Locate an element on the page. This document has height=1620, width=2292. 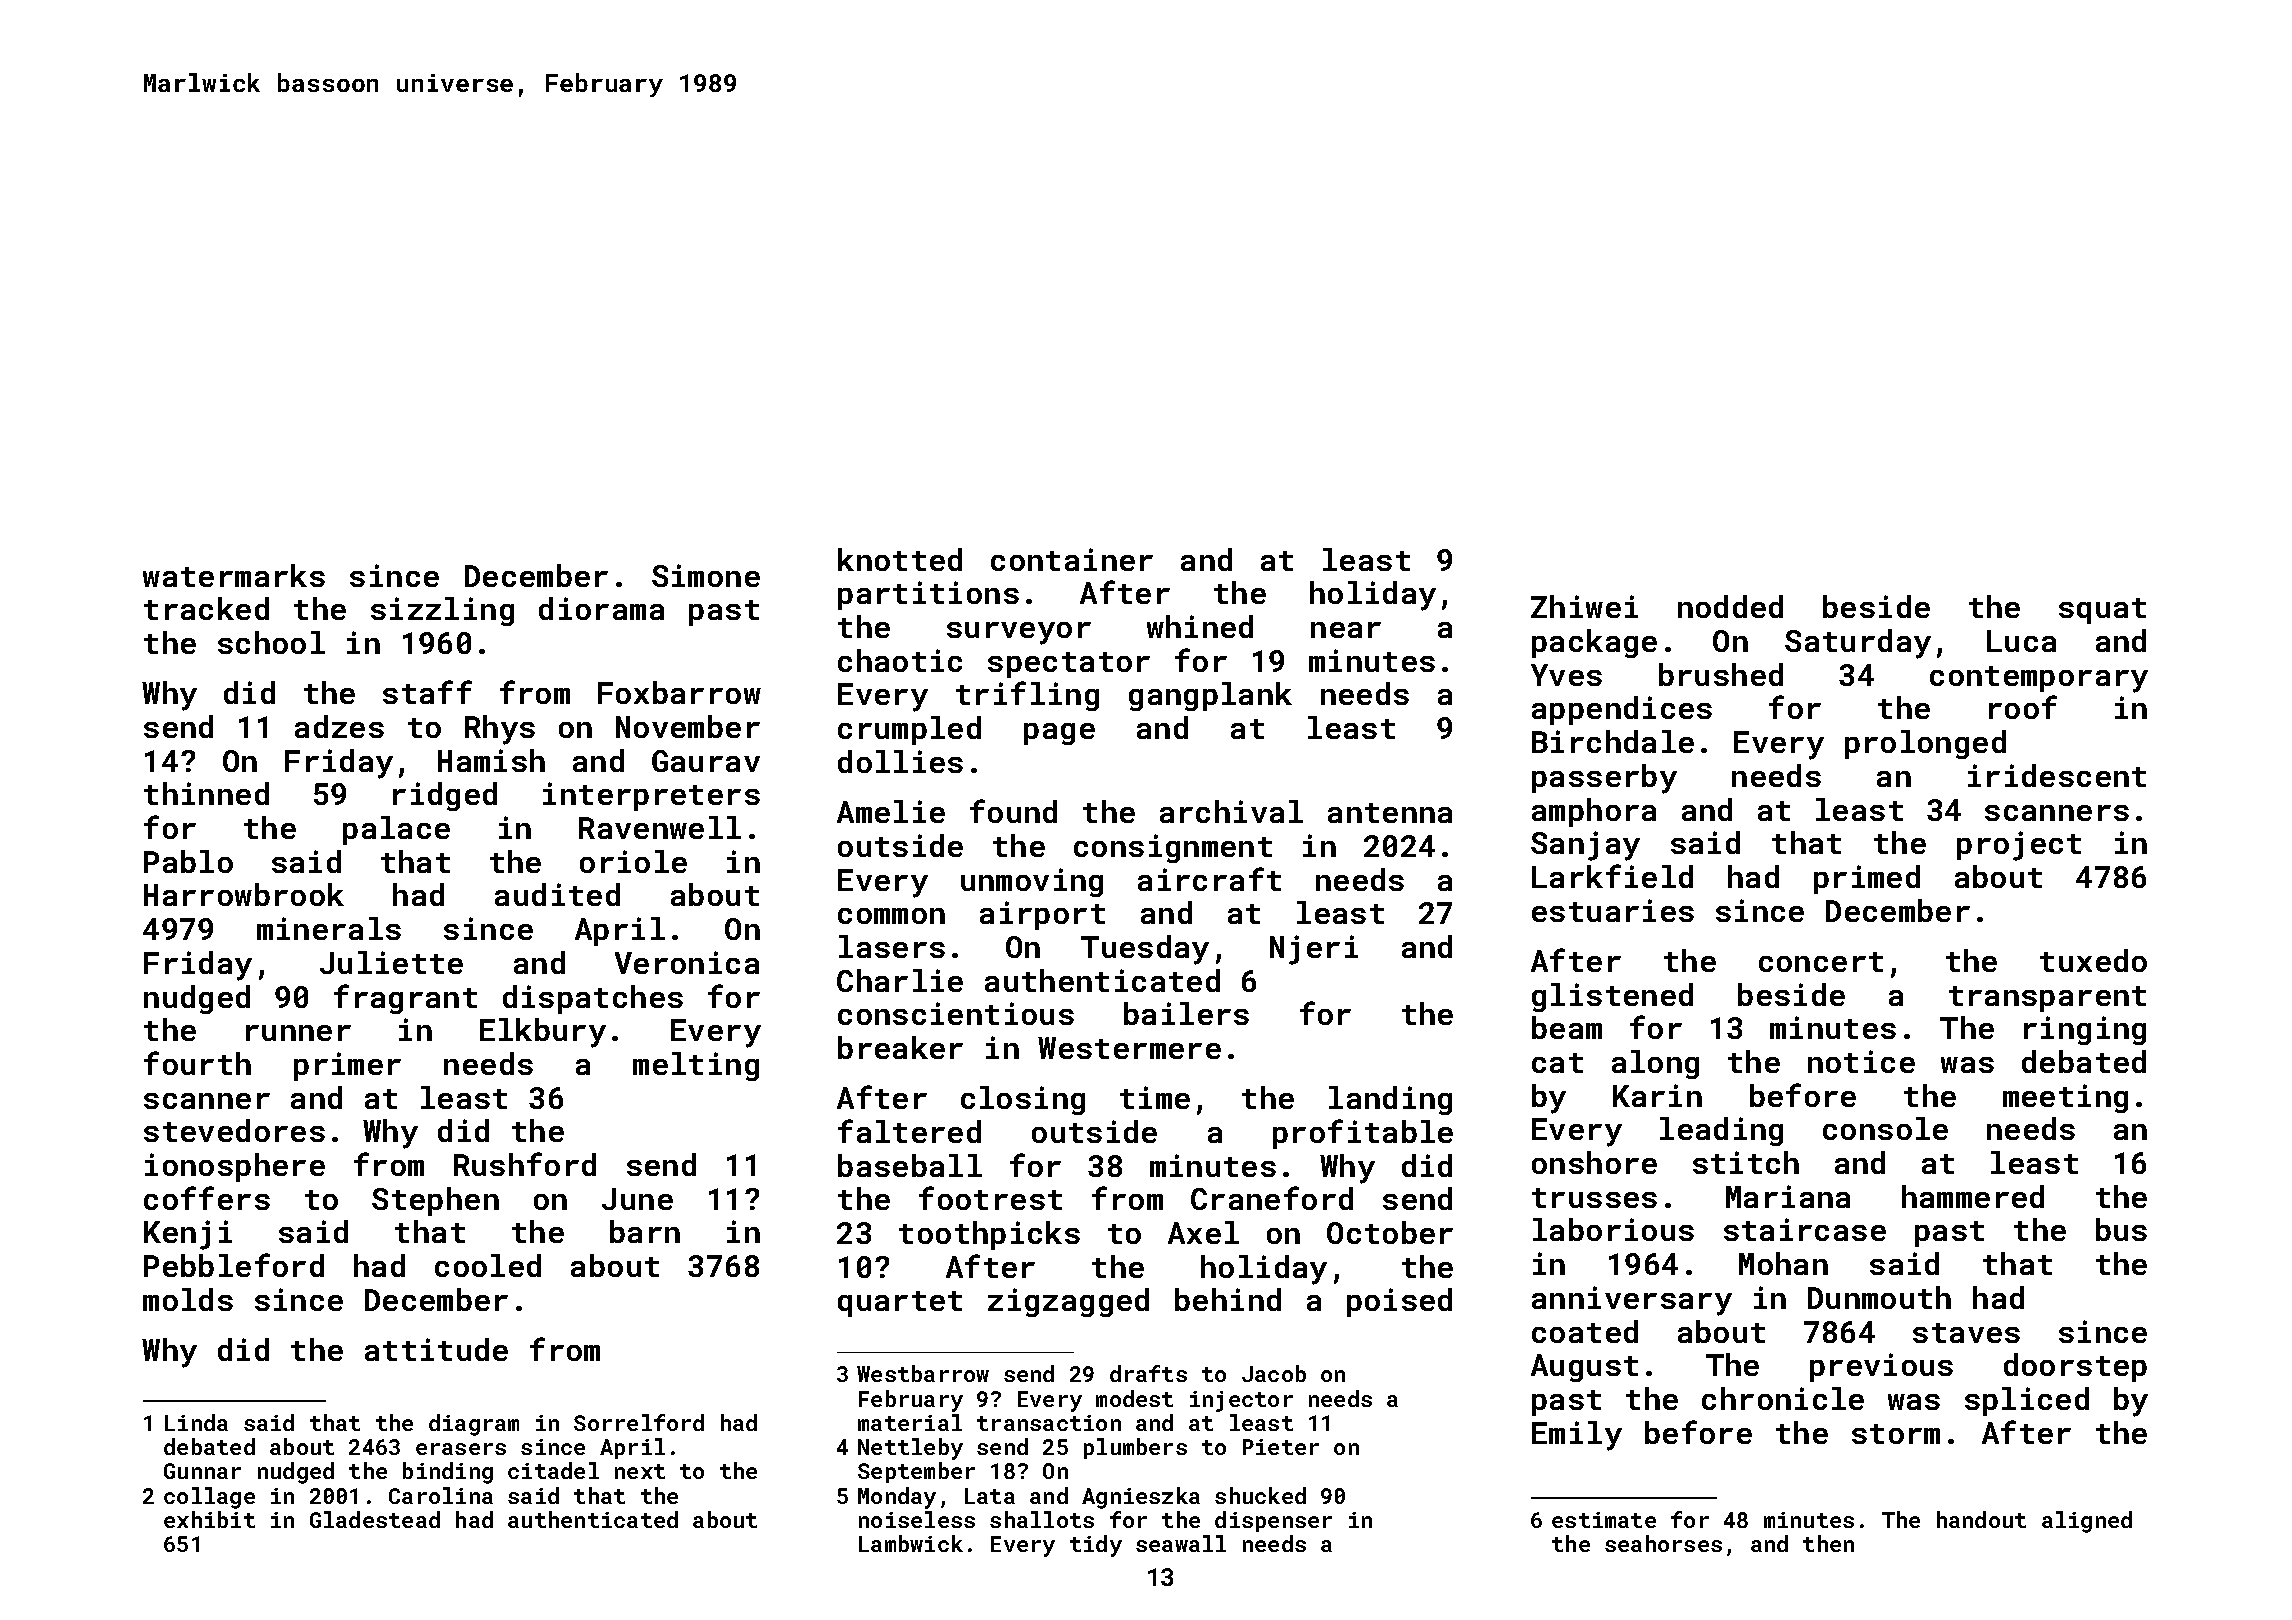
Axel is located at coordinates (1203, 1232).
